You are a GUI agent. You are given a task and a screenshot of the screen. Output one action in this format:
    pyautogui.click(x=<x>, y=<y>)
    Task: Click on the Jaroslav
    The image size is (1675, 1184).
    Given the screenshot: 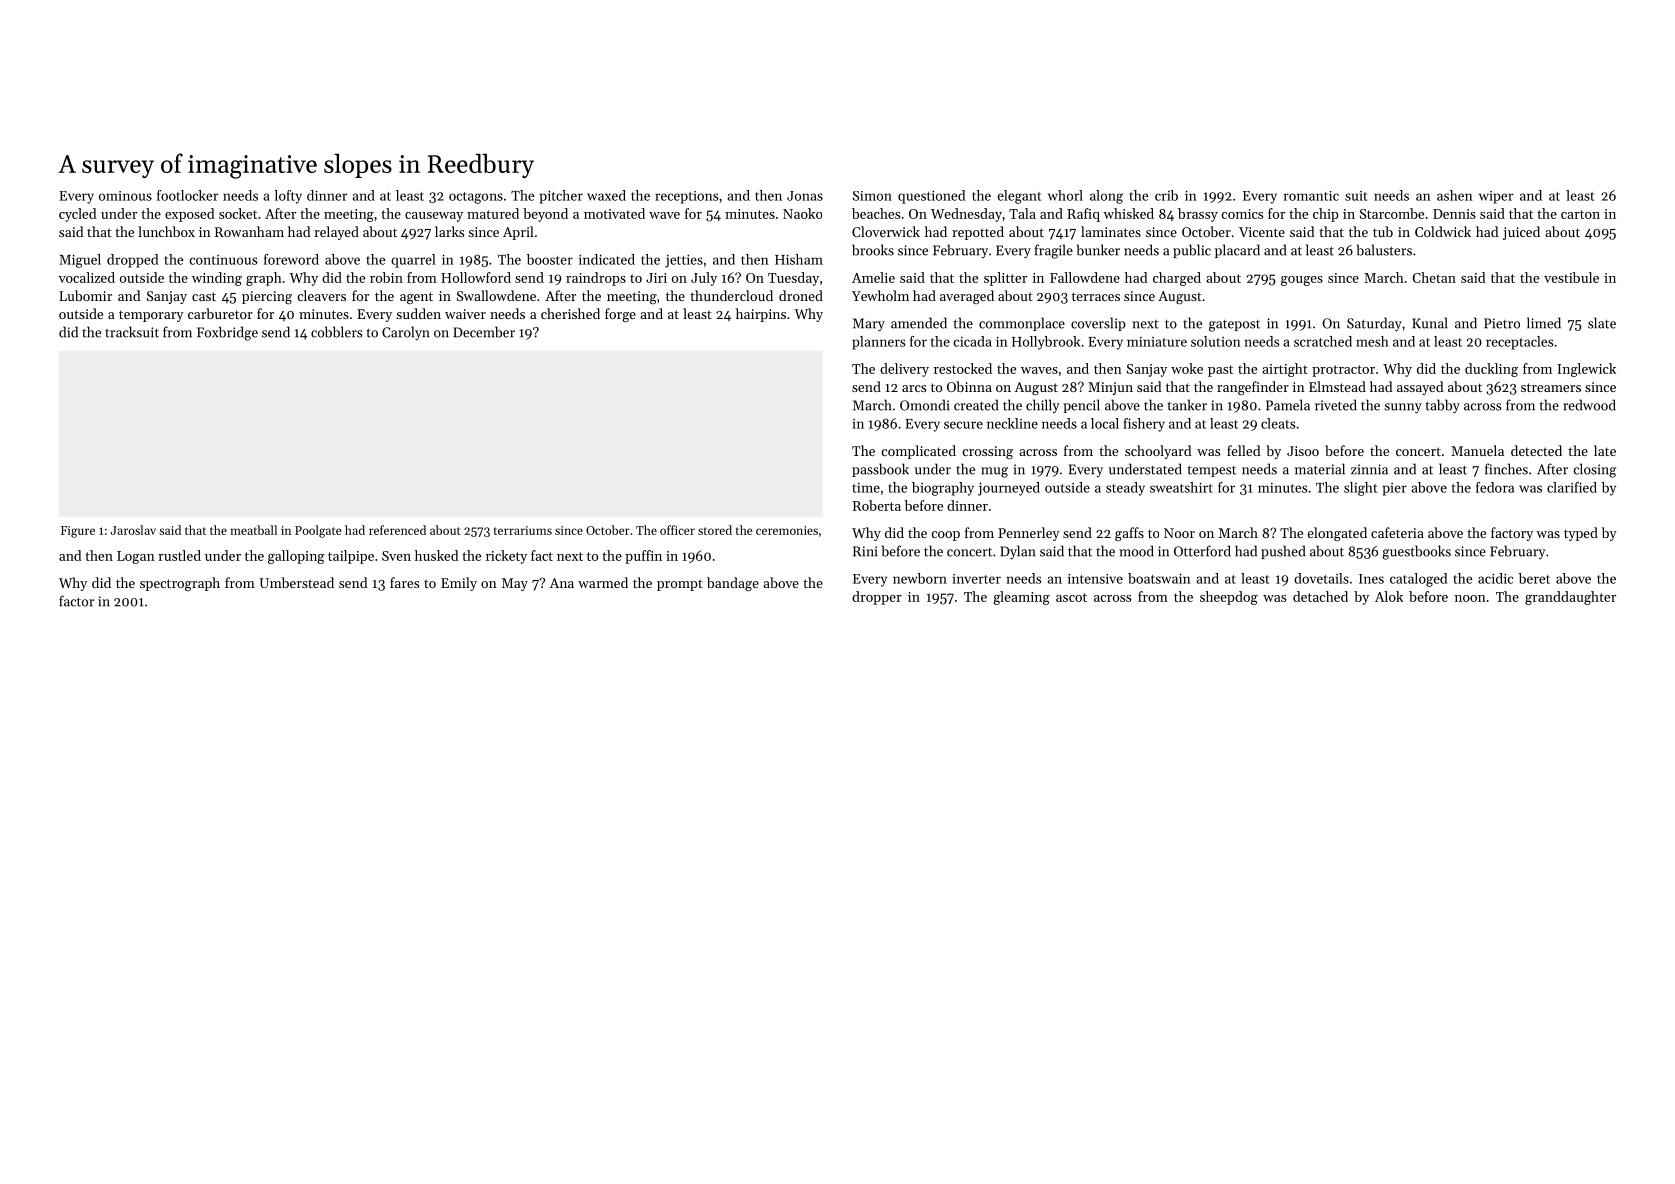 What is the action you would take?
    pyautogui.click(x=133, y=530)
